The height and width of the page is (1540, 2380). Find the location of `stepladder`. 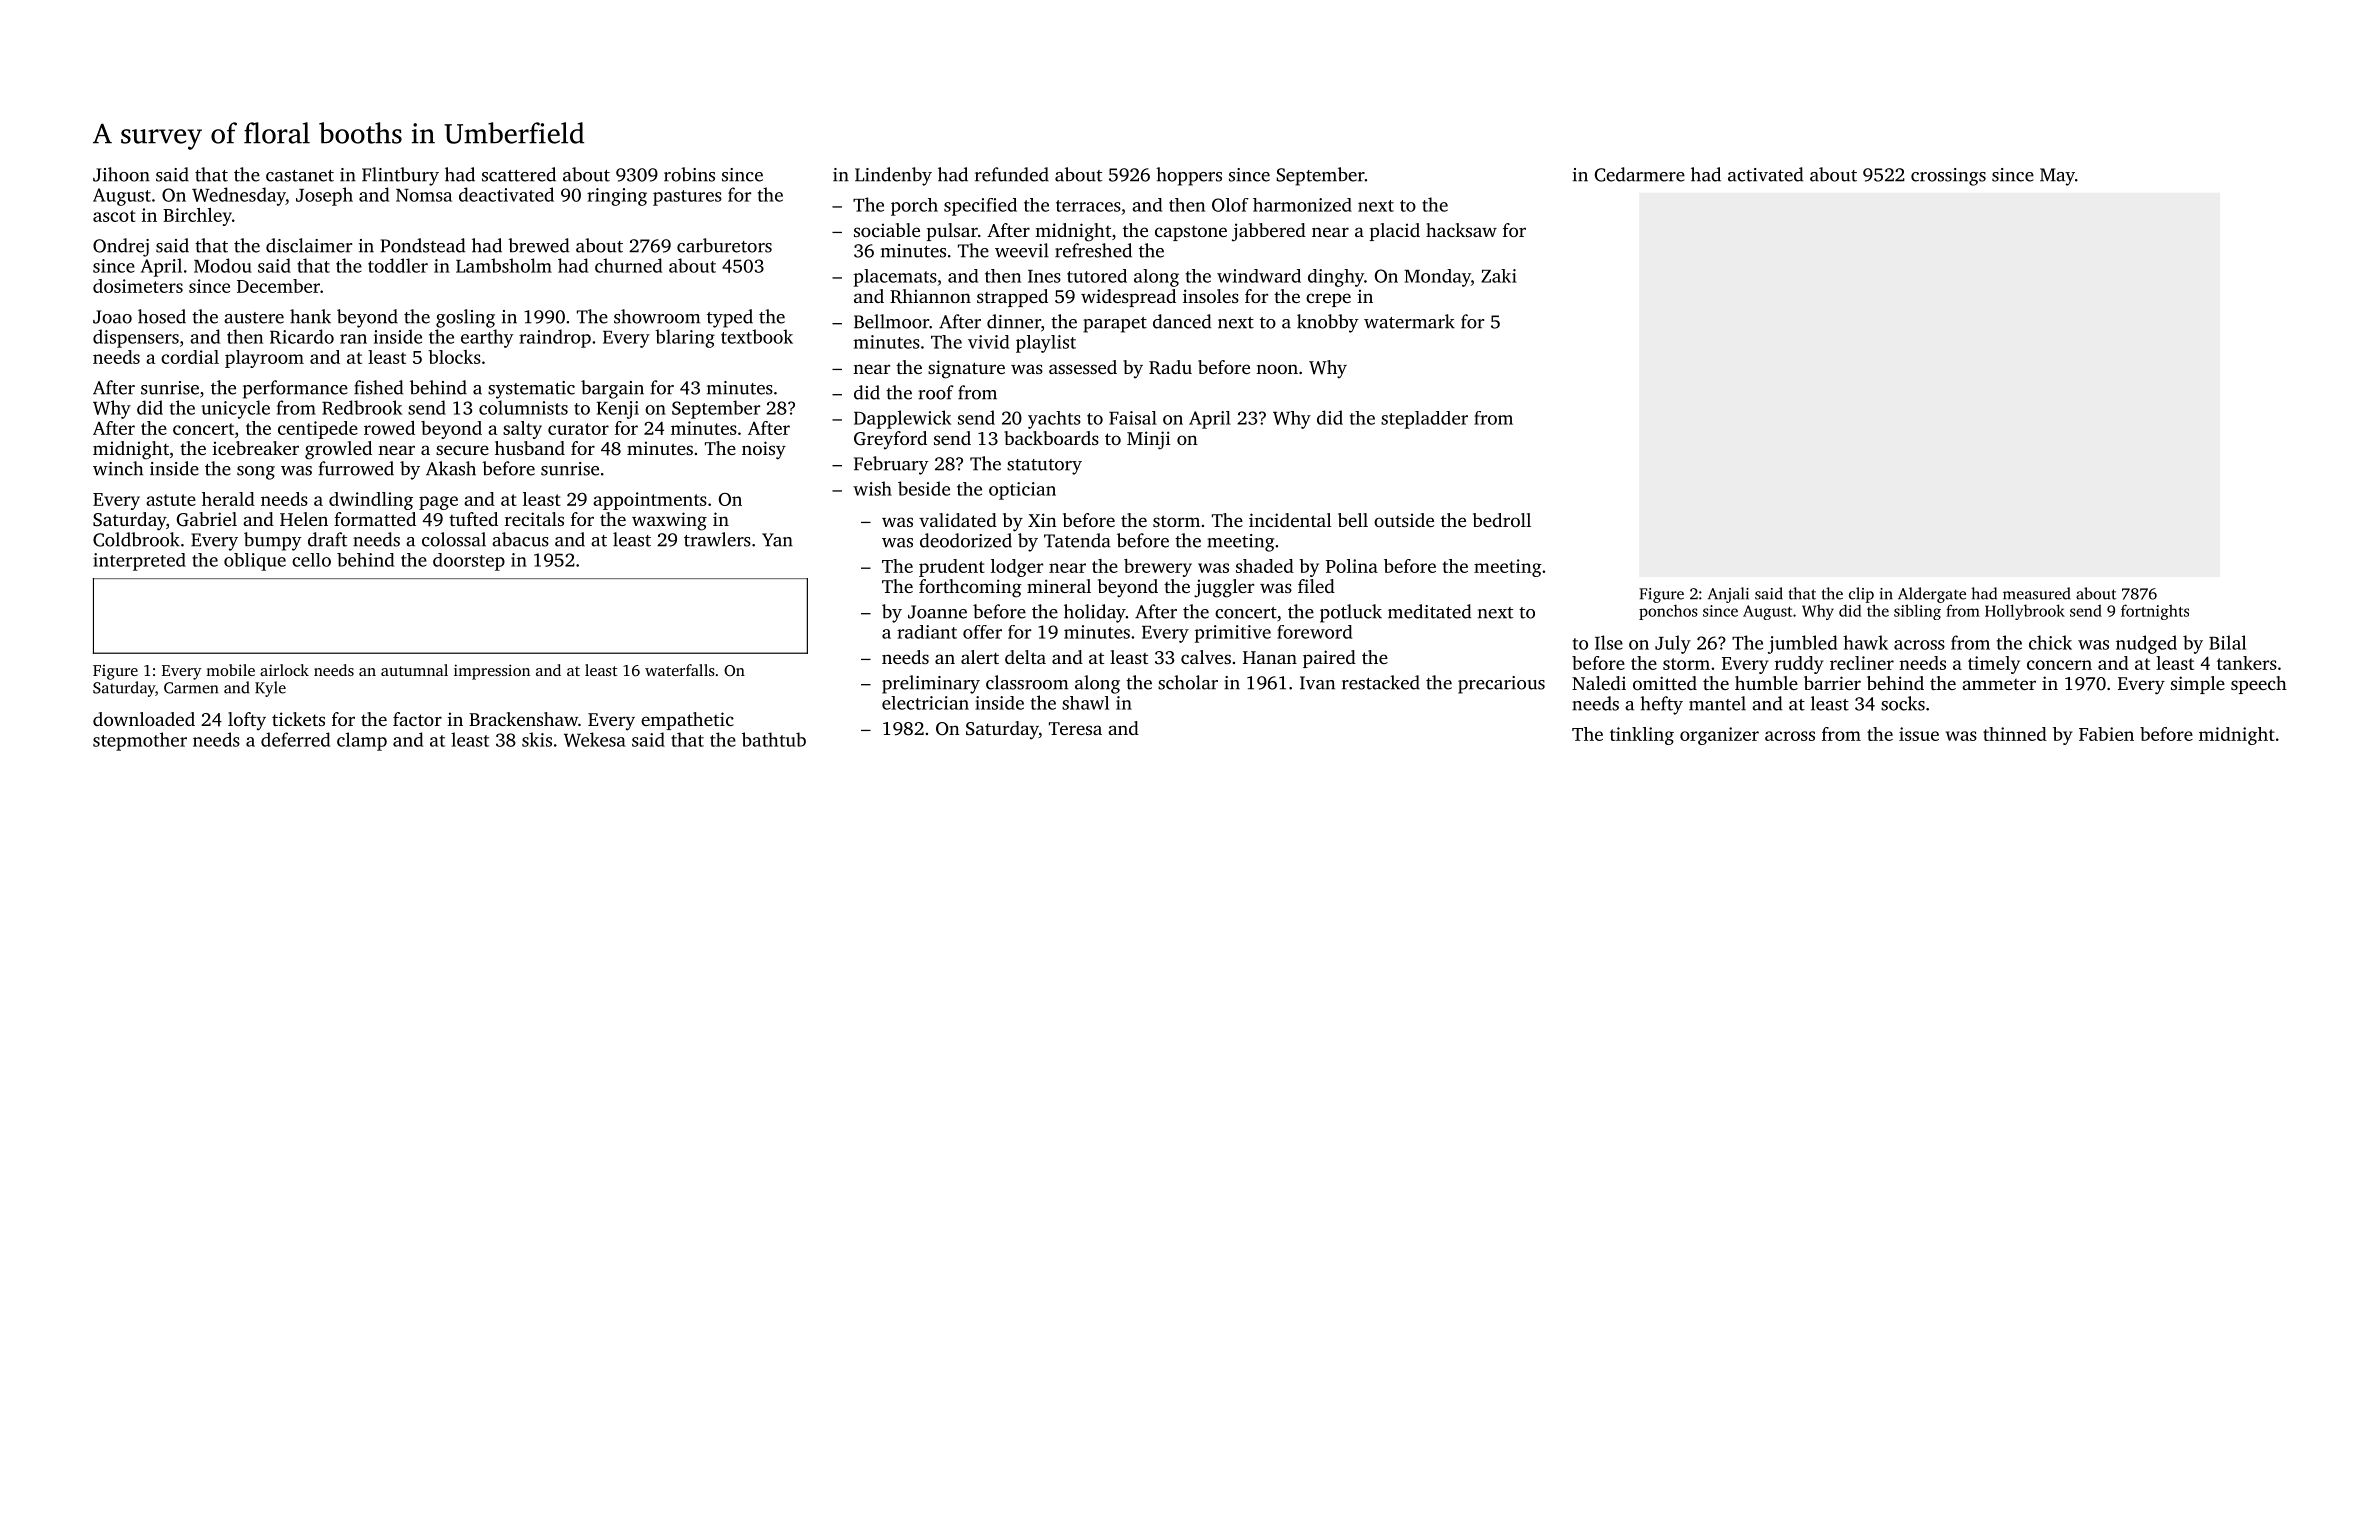

stepladder is located at coordinates (1424, 420).
